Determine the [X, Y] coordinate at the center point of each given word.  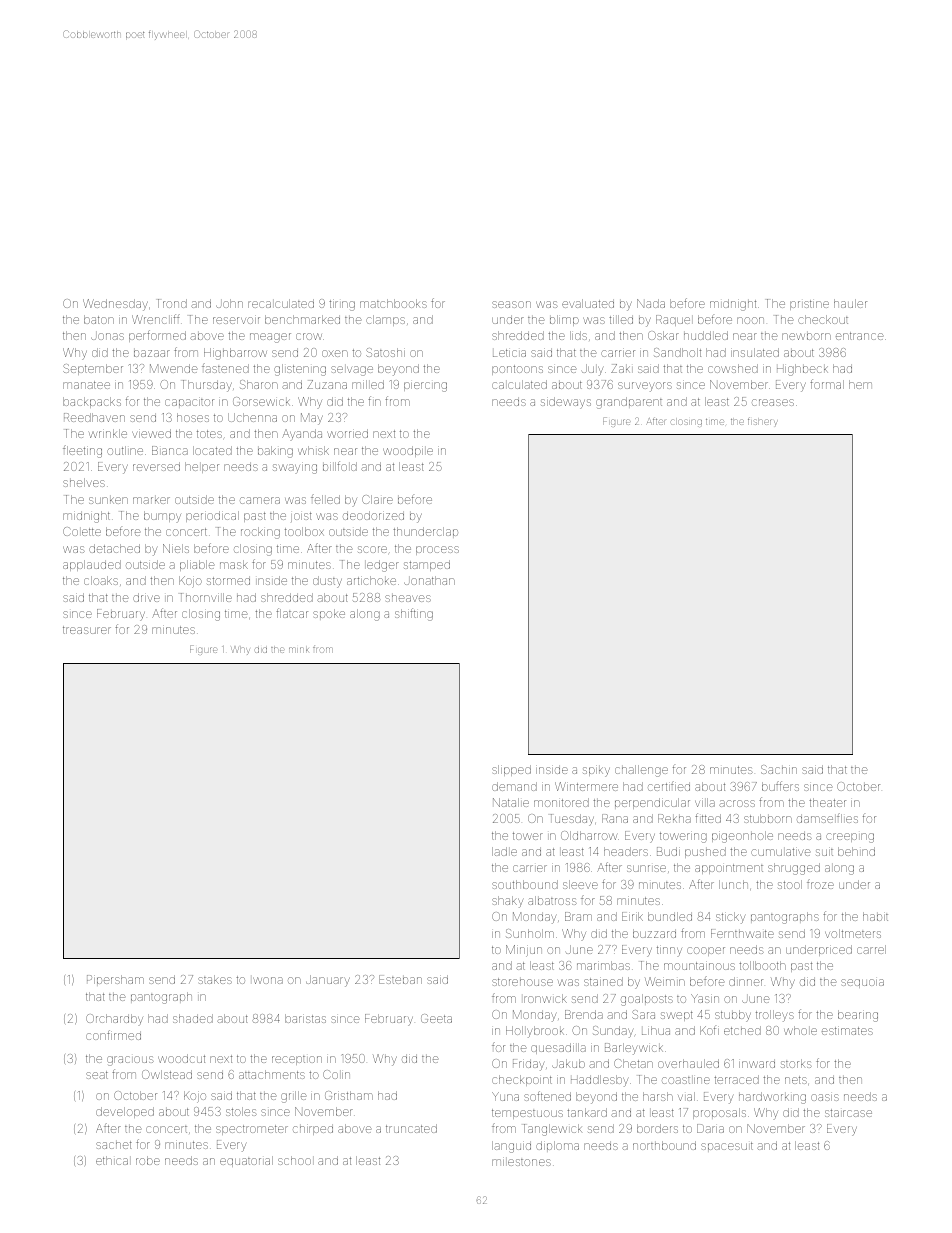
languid [511, 1147]
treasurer [87, 630]
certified [669, 786]
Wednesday [115, 305]
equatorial [246, 1161]
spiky [596, 772]
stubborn [768, 818]
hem [860, 384]
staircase [848, 1113]
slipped [511, 770]
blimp [564, 320]
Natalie [511, 802]
